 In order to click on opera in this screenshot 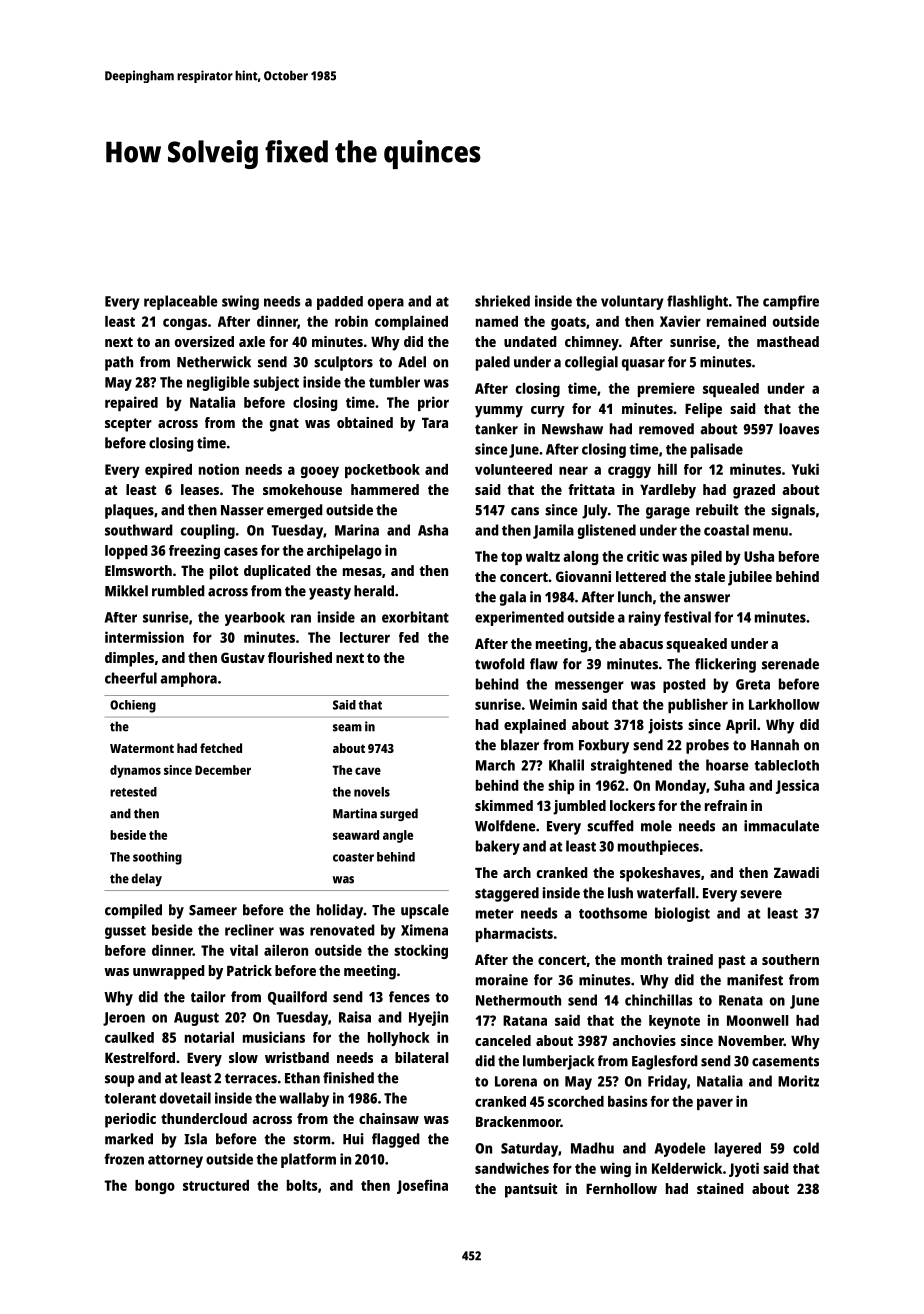, I will do `click(386, 304)`.
